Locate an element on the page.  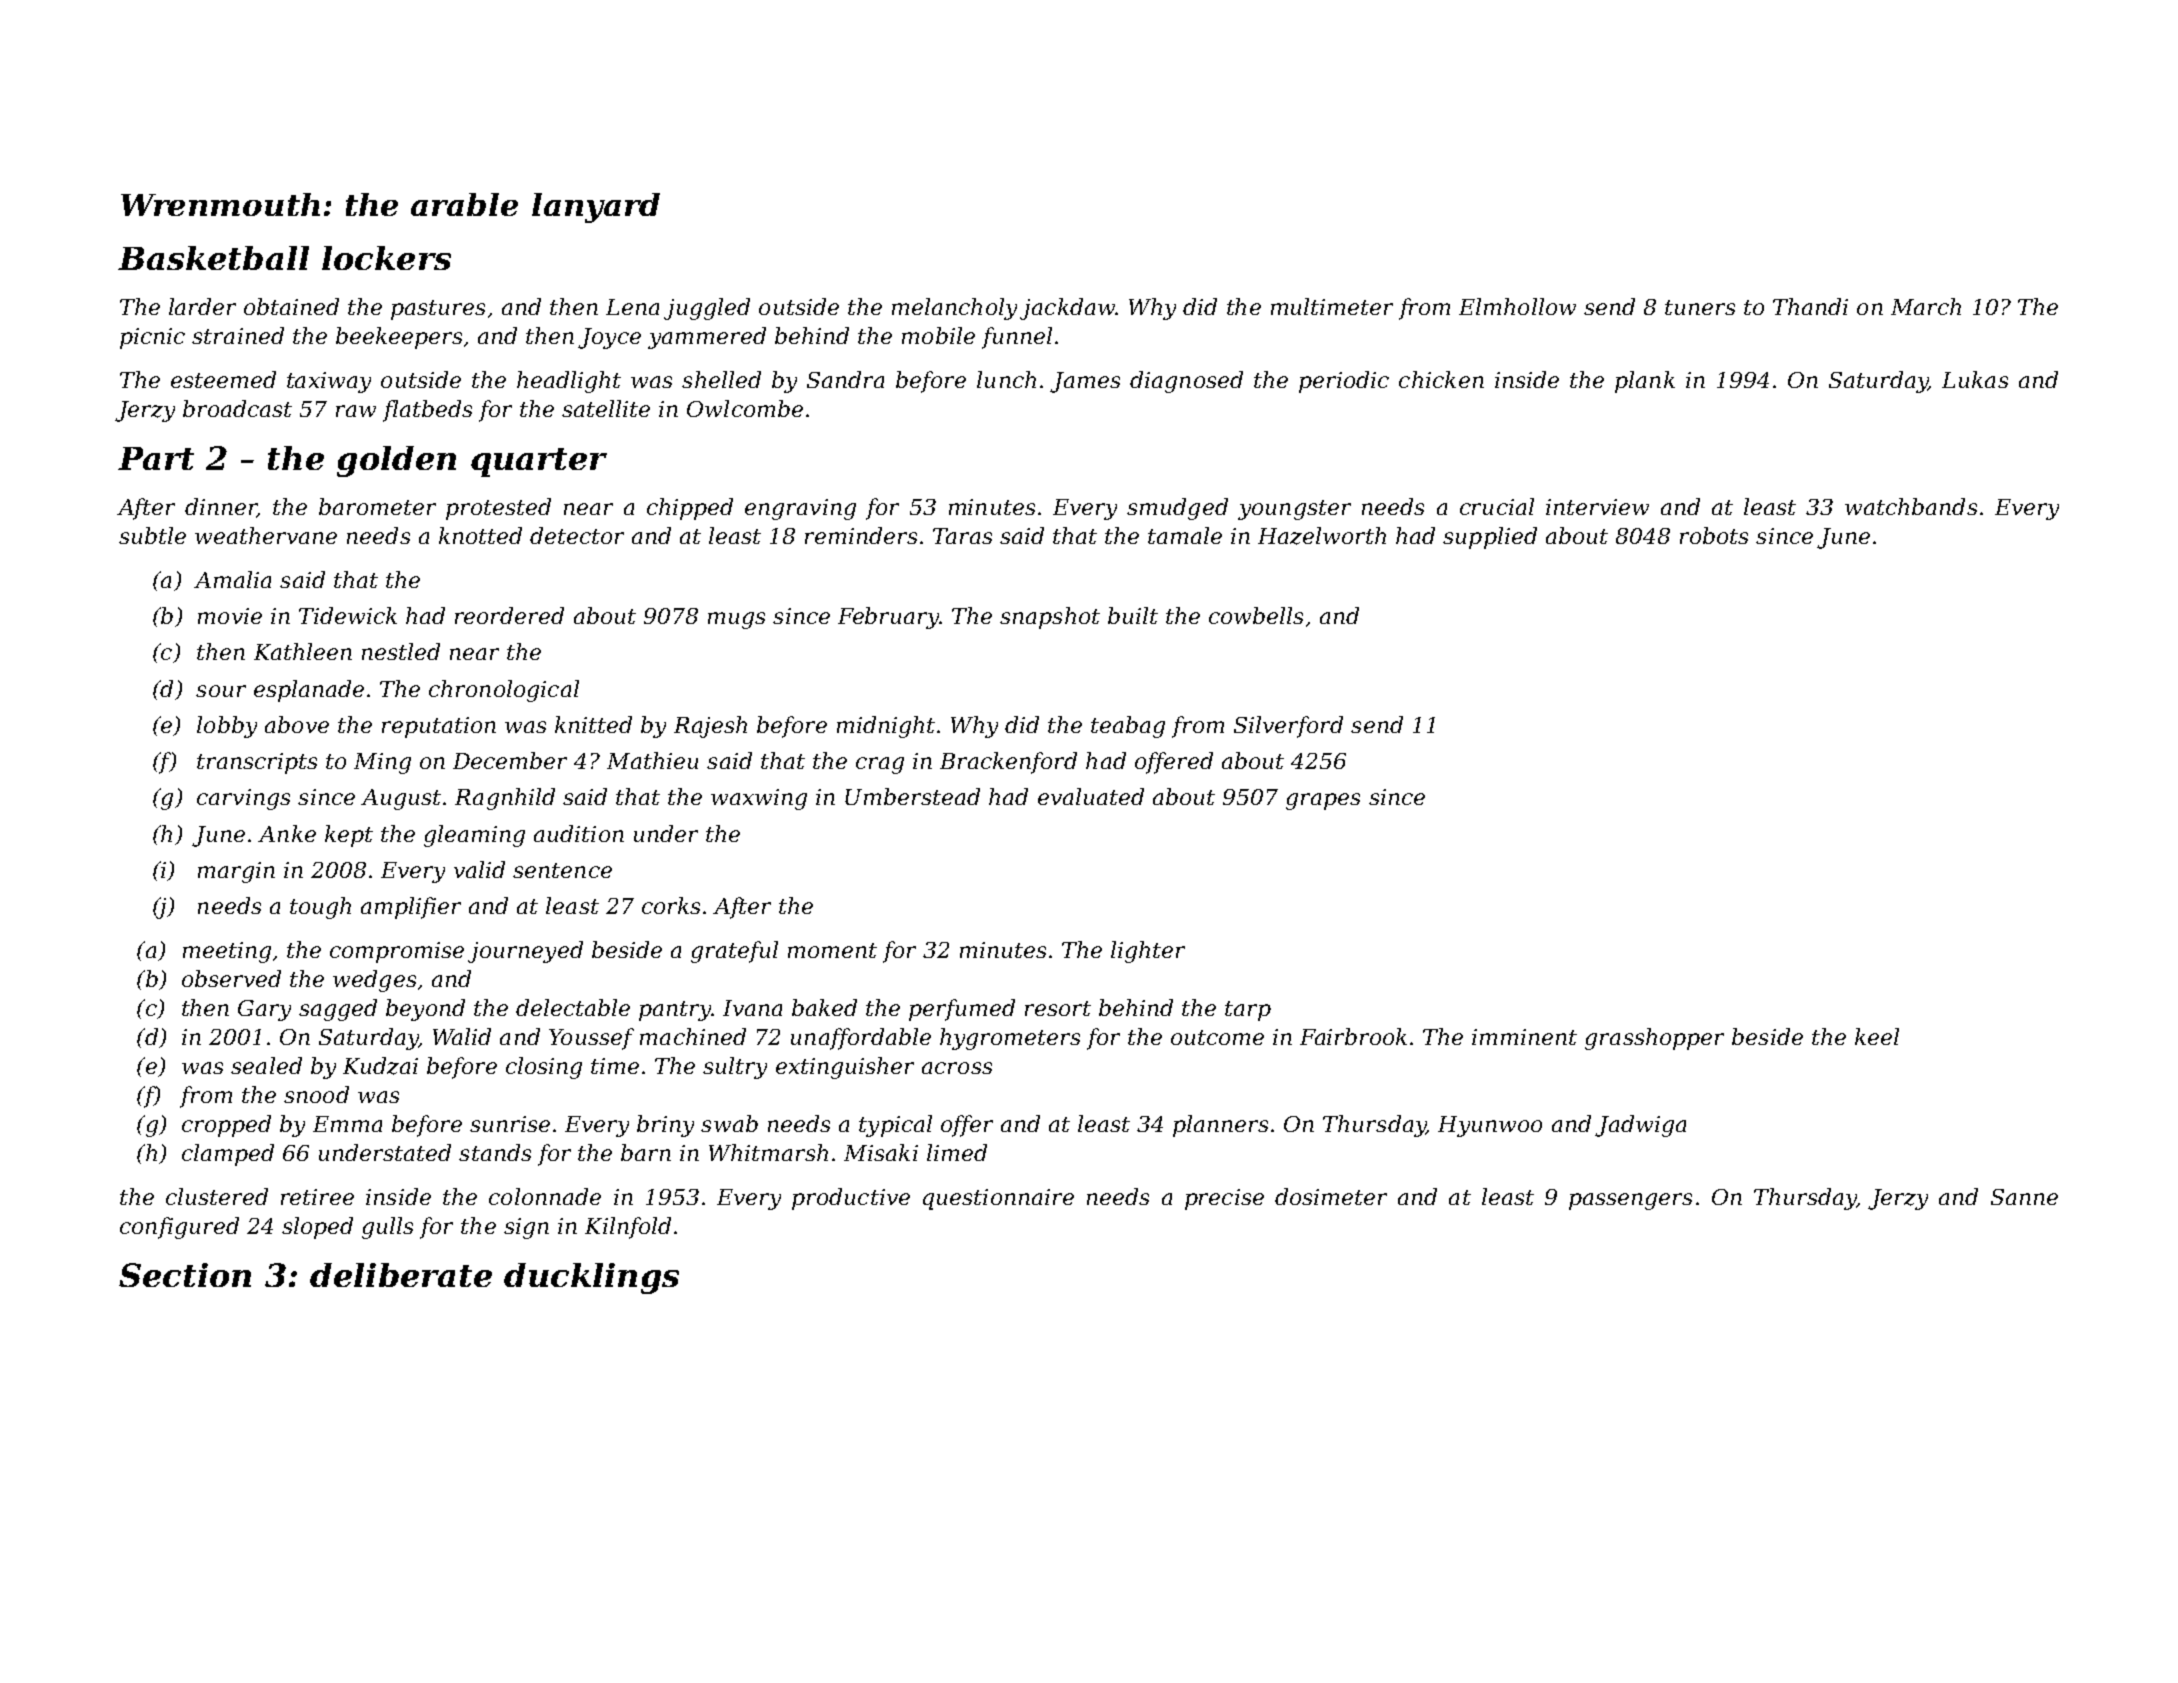
corks is located at coordinates (671, 905).
